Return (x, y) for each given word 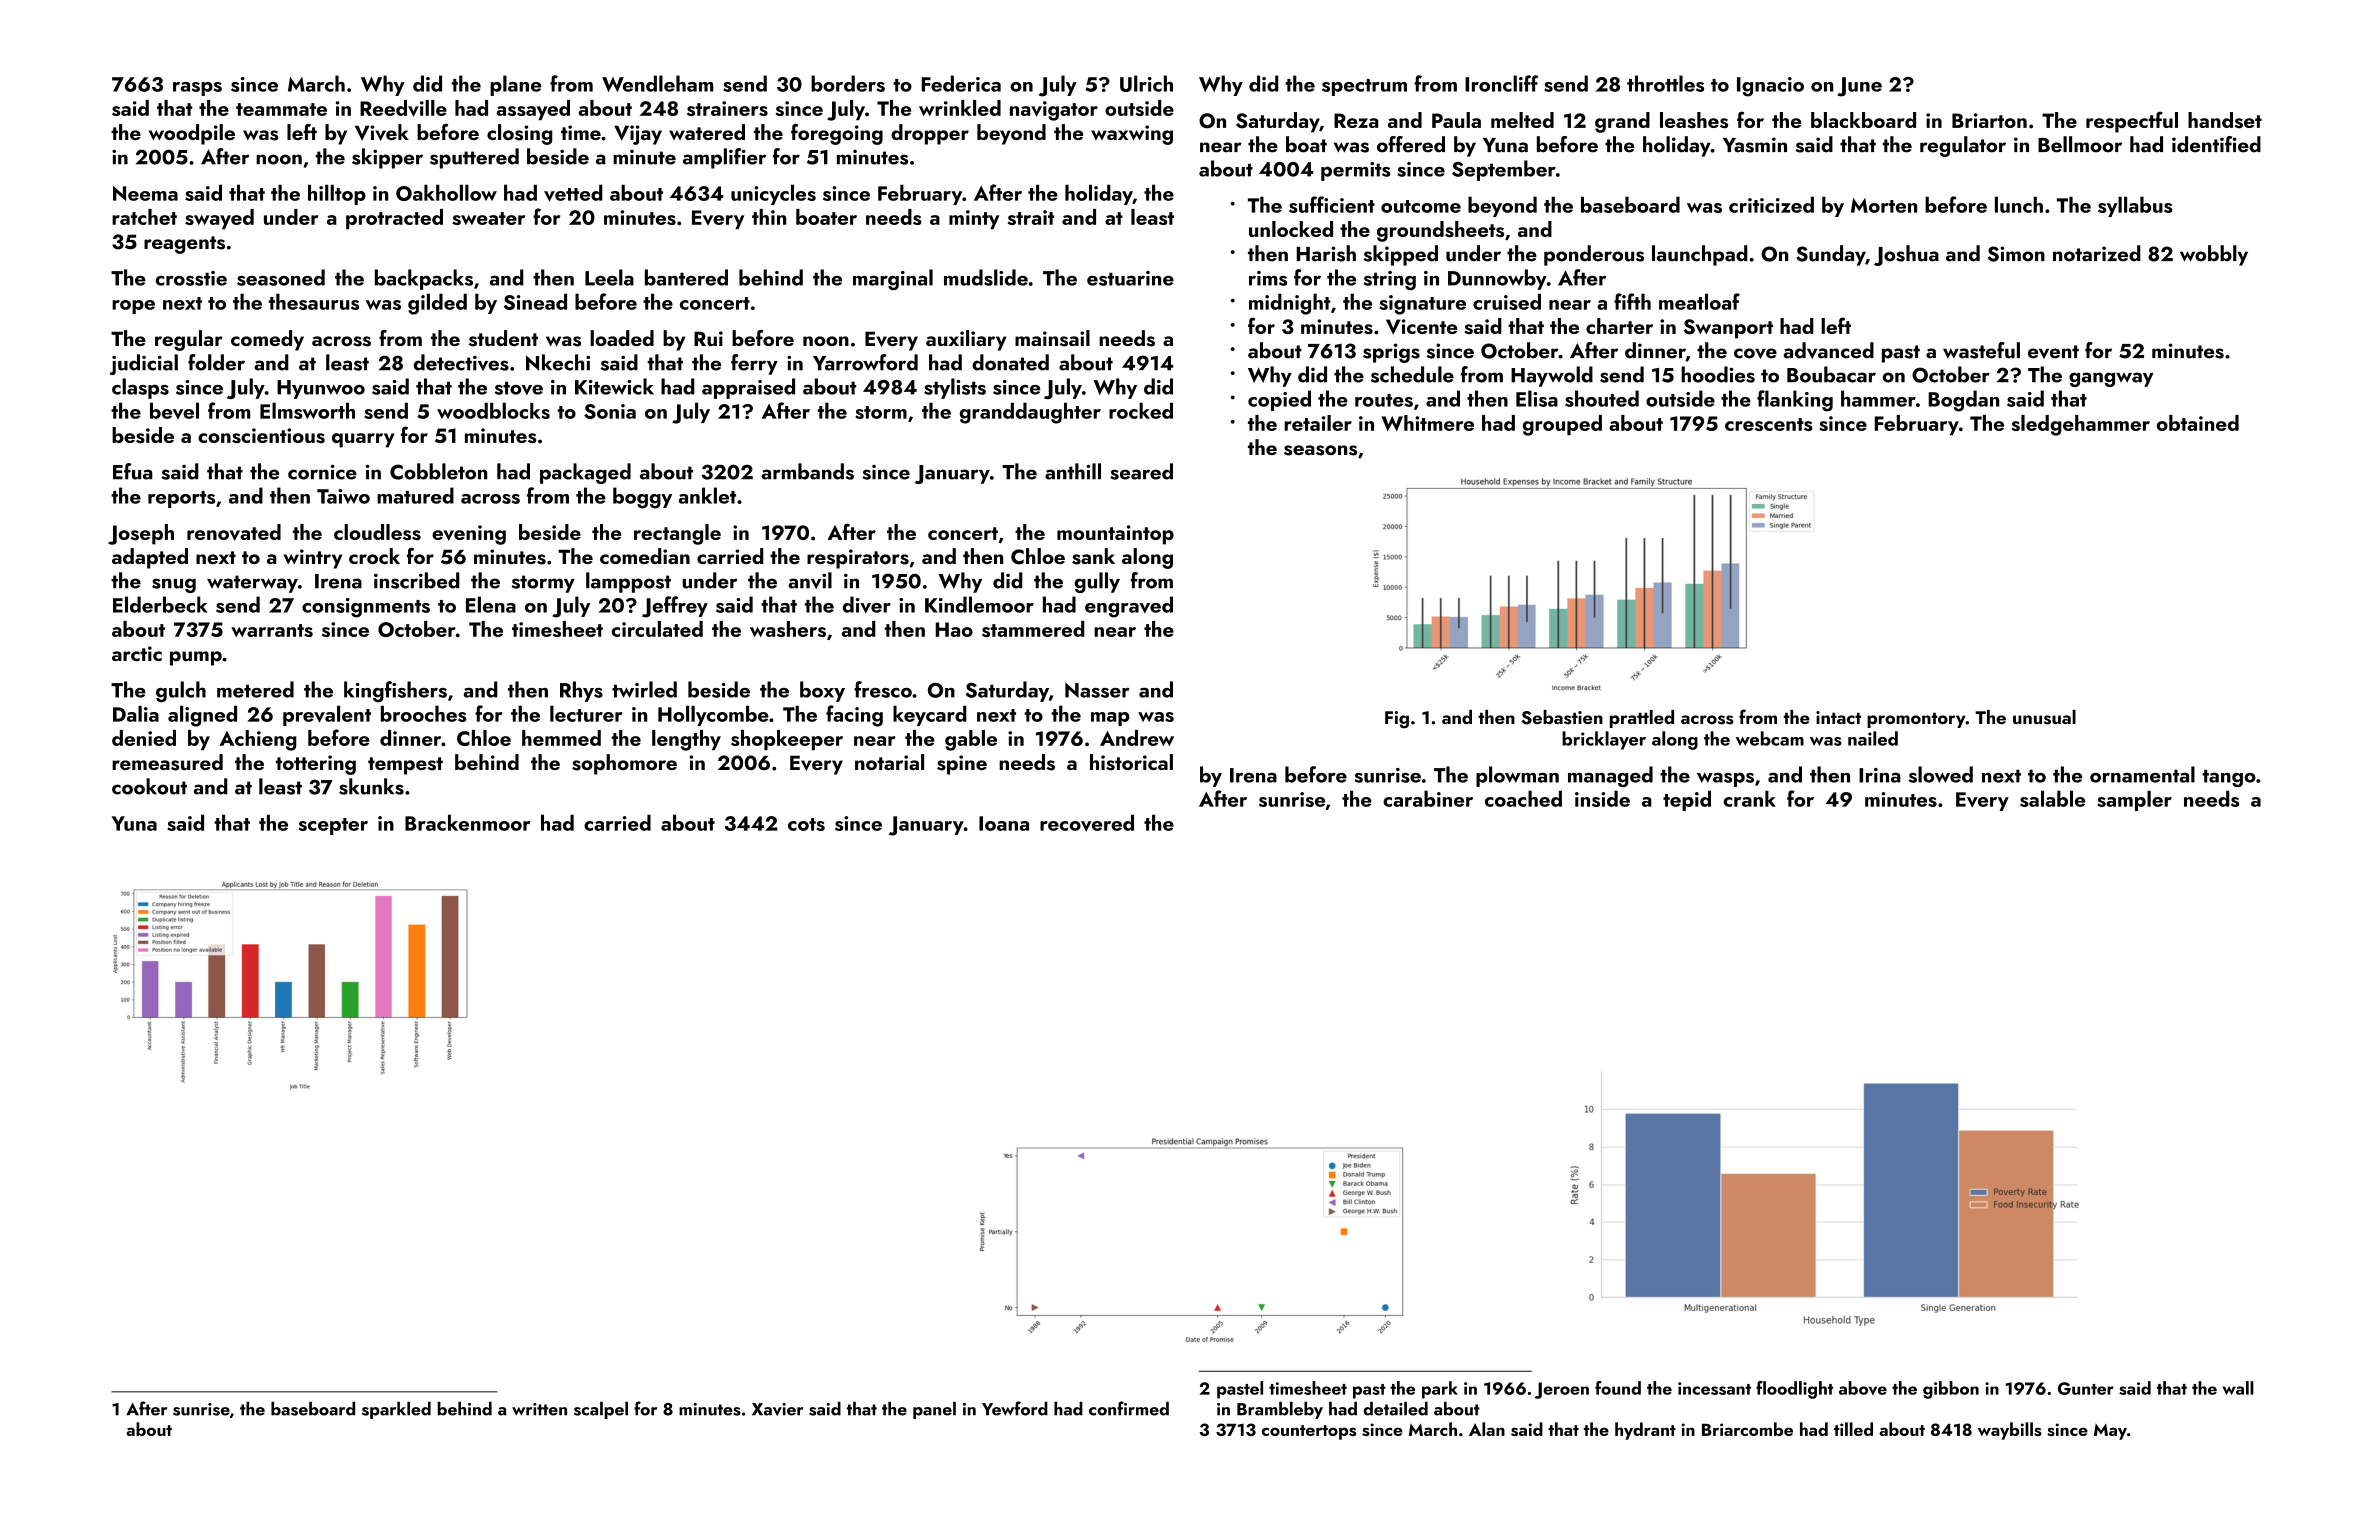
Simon (2016, 254)
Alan (1487, 1429)
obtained (2198, 423)
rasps (197, 89)
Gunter (2086, 1388)
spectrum (1364, 87)
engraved (1129, 607)
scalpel (601, 1410)
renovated (234, 532)
